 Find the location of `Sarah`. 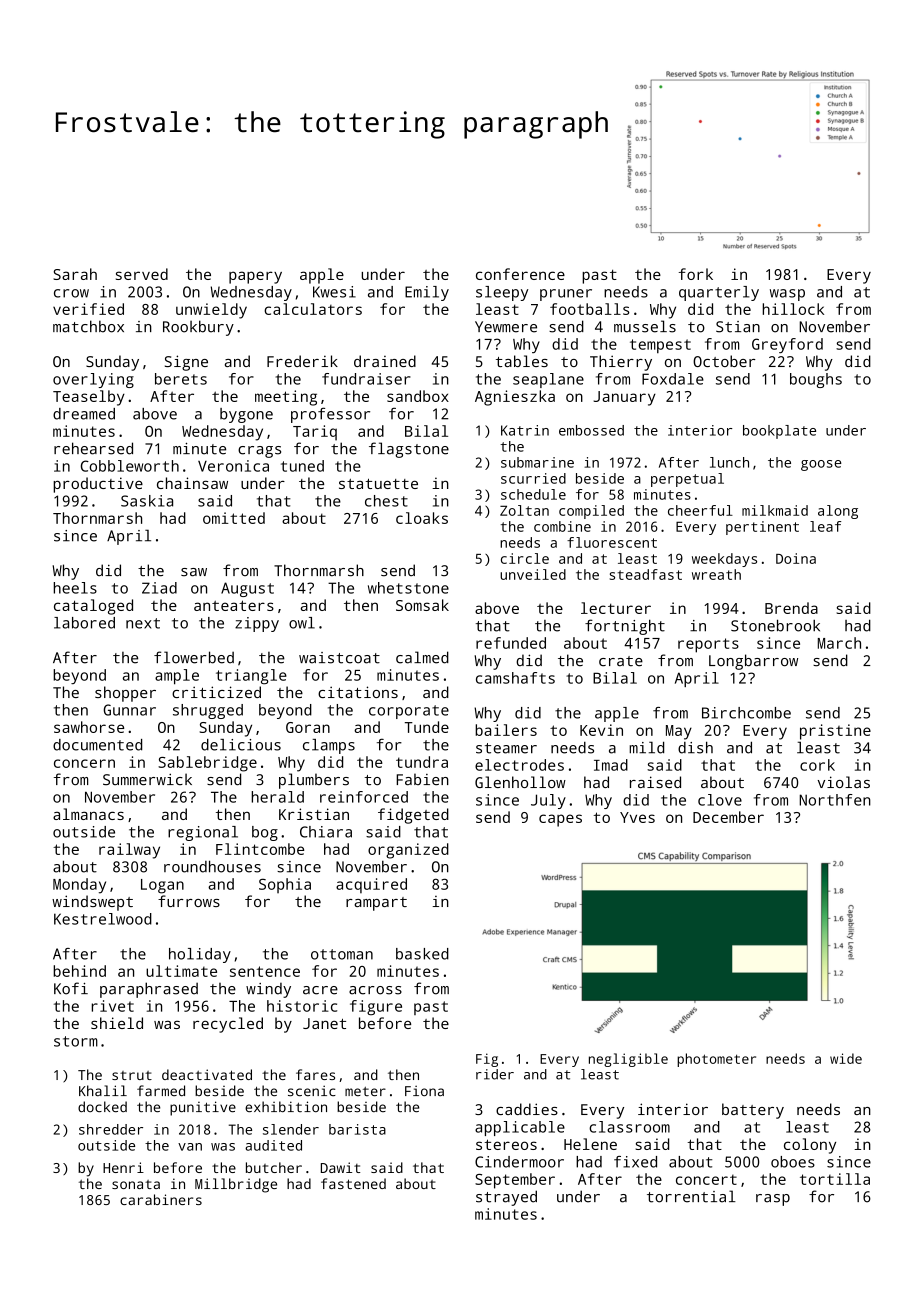

Sarah is located at coordinates (75, 274).
